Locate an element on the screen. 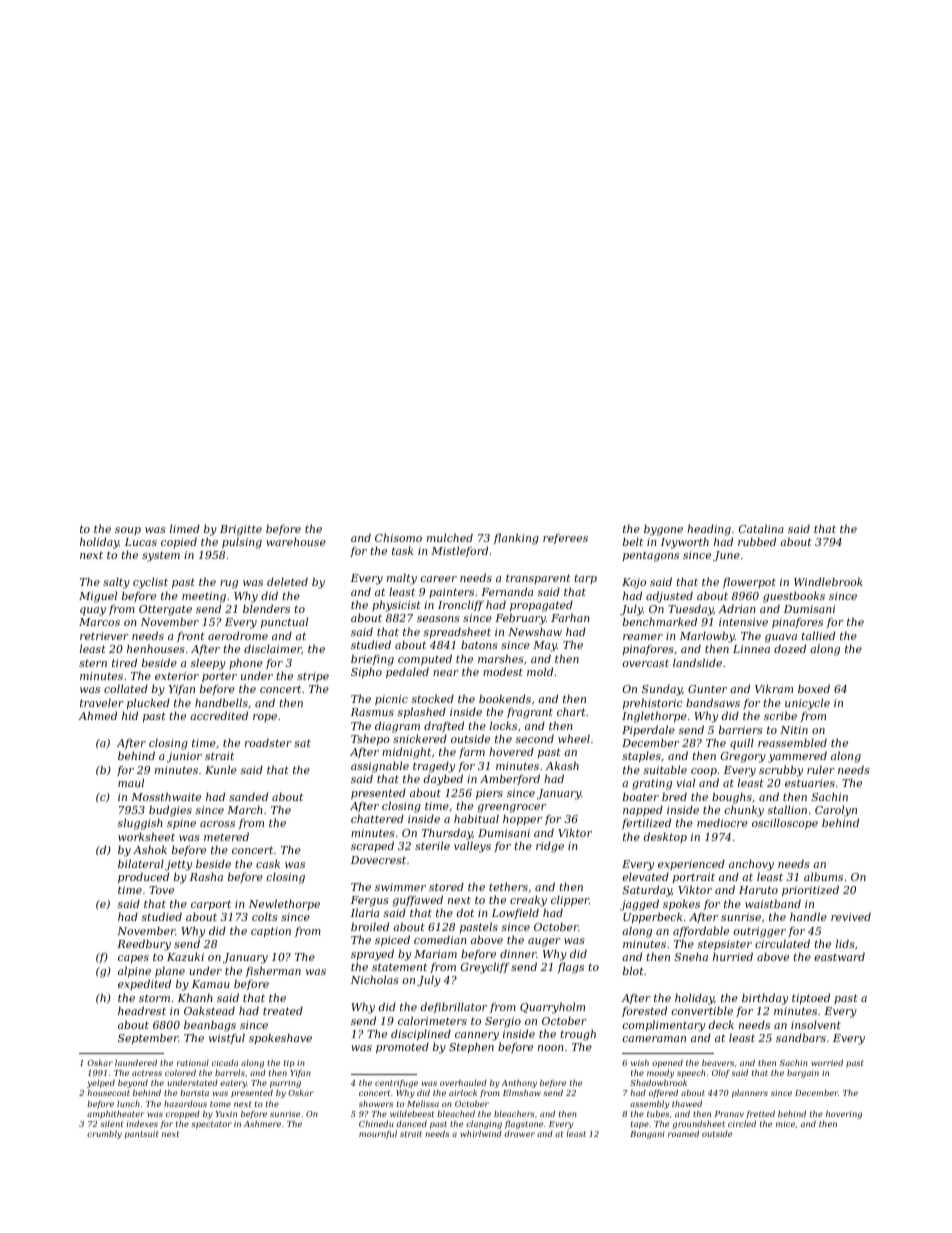 The height and width of the screenshot is (1233, 952). pulsing is located at coordinates (242, 543).
